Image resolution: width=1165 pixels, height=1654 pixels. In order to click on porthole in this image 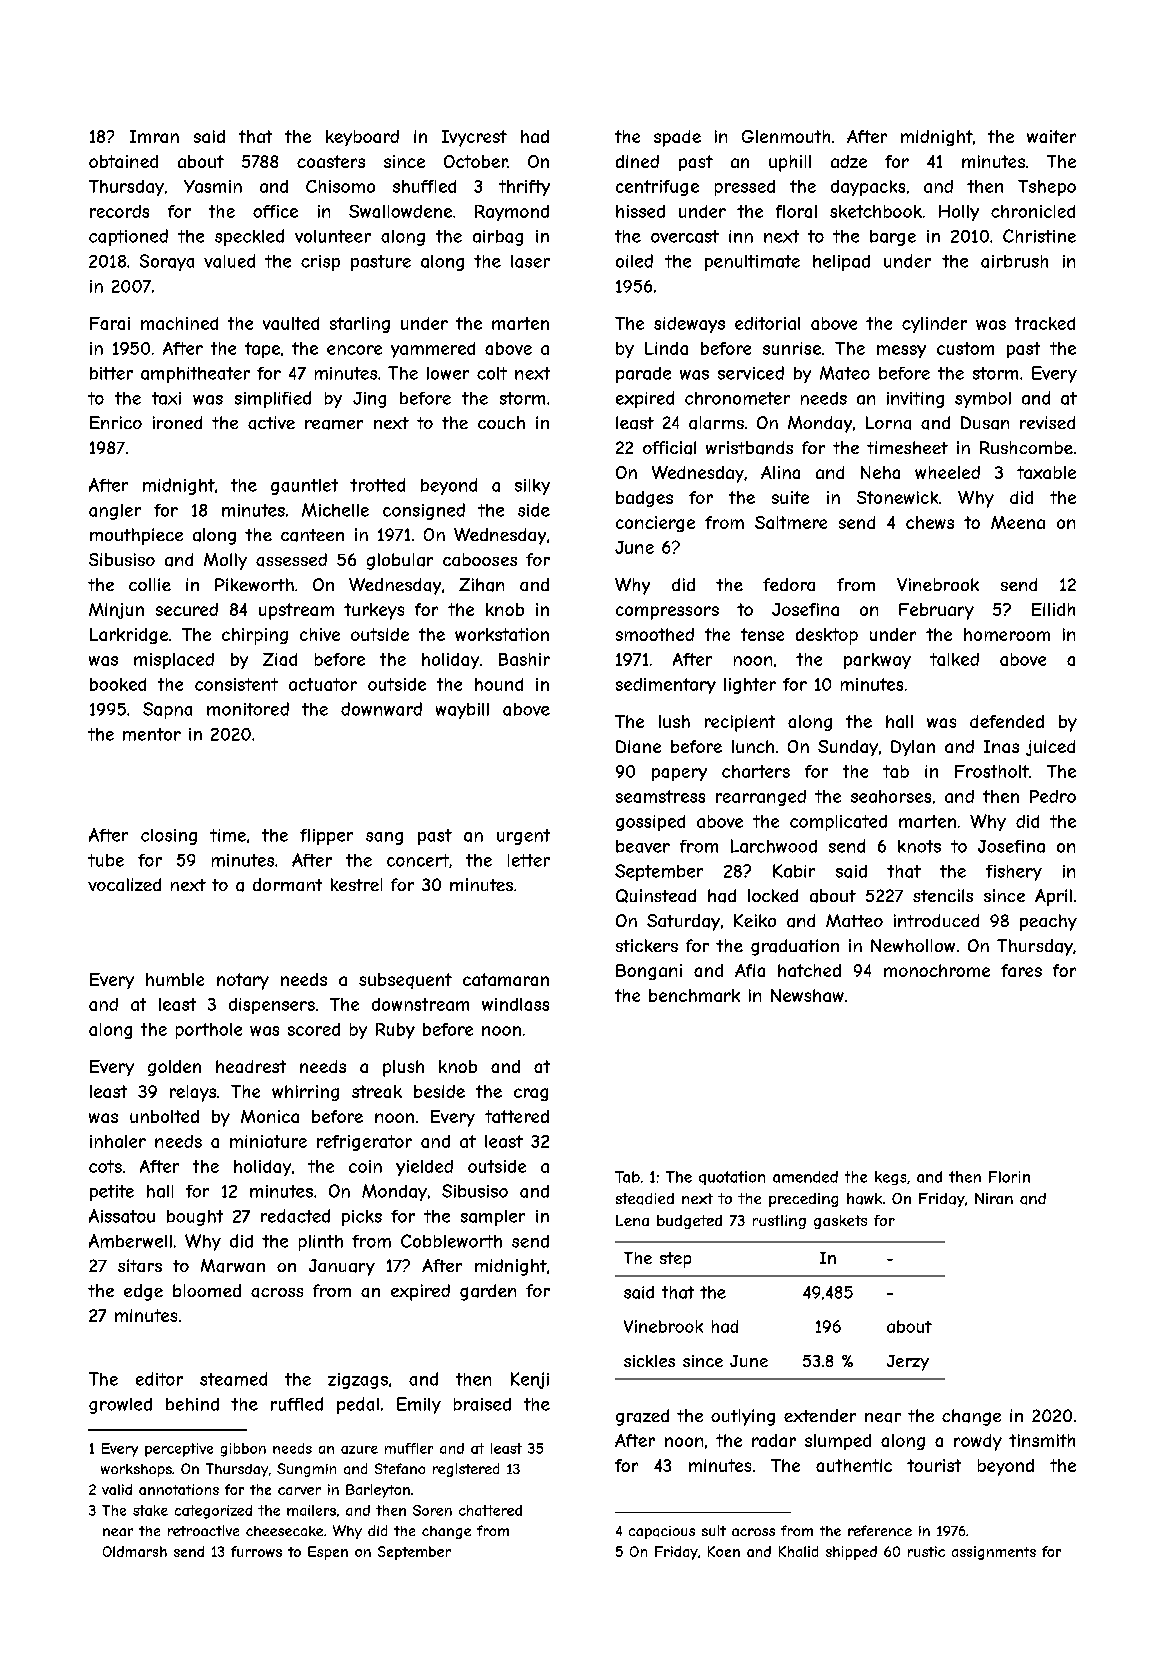, I will do `click(209, 1031)`.
